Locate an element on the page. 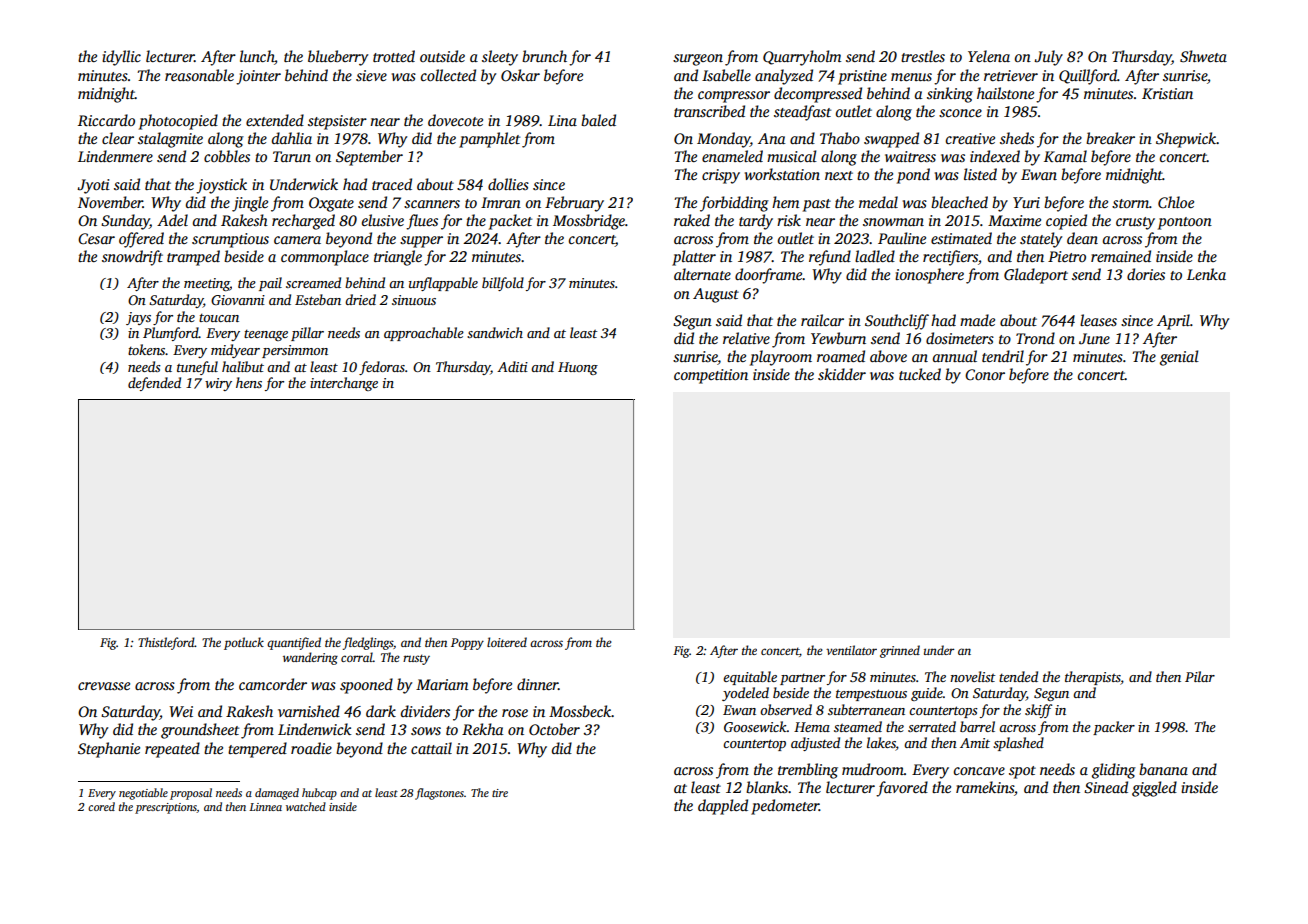 The width and height of the document is (1308, 924). Stephanie is located at coordinates (109, 750).
